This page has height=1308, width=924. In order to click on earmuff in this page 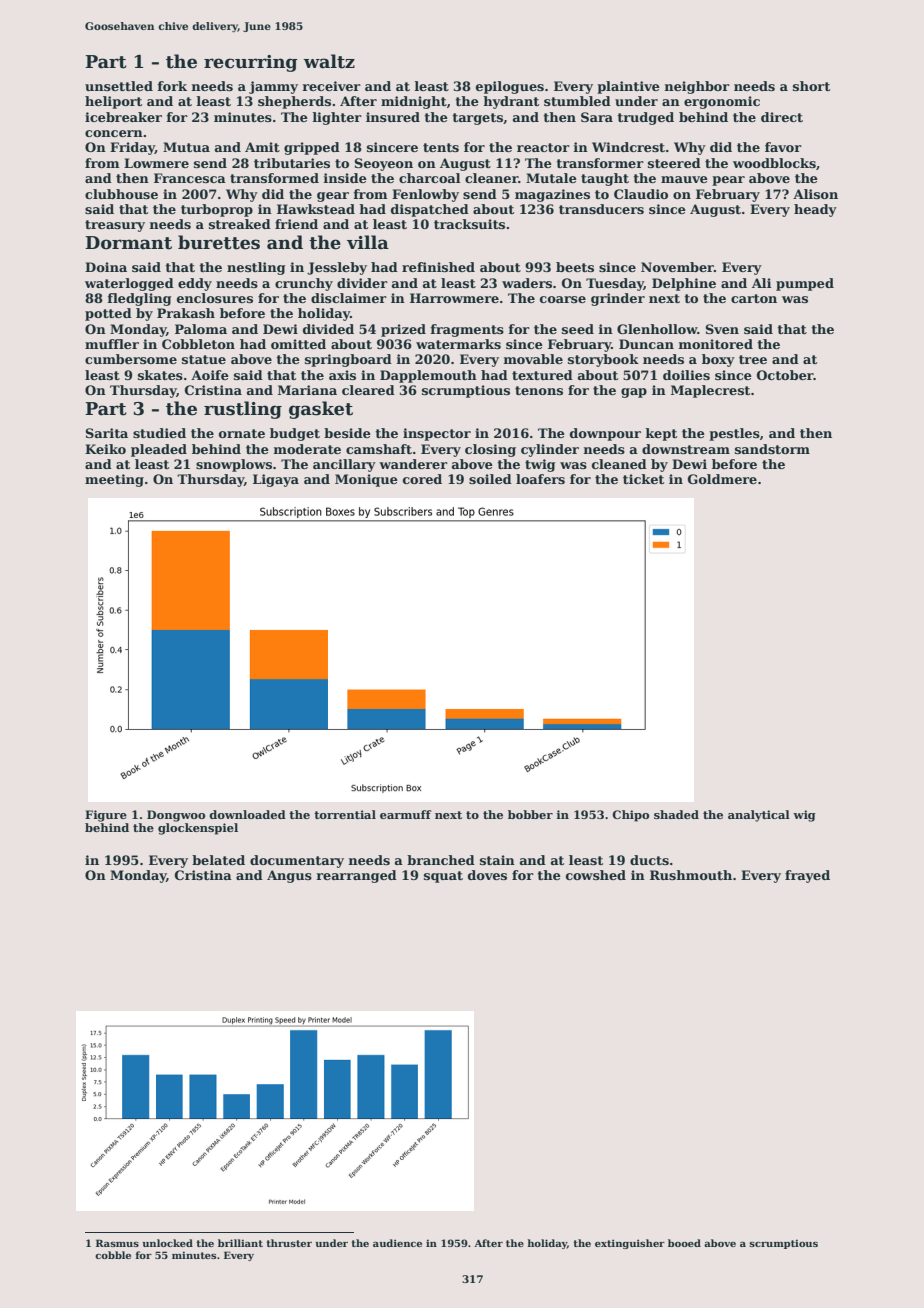, I will do `click(405, 814)`.
